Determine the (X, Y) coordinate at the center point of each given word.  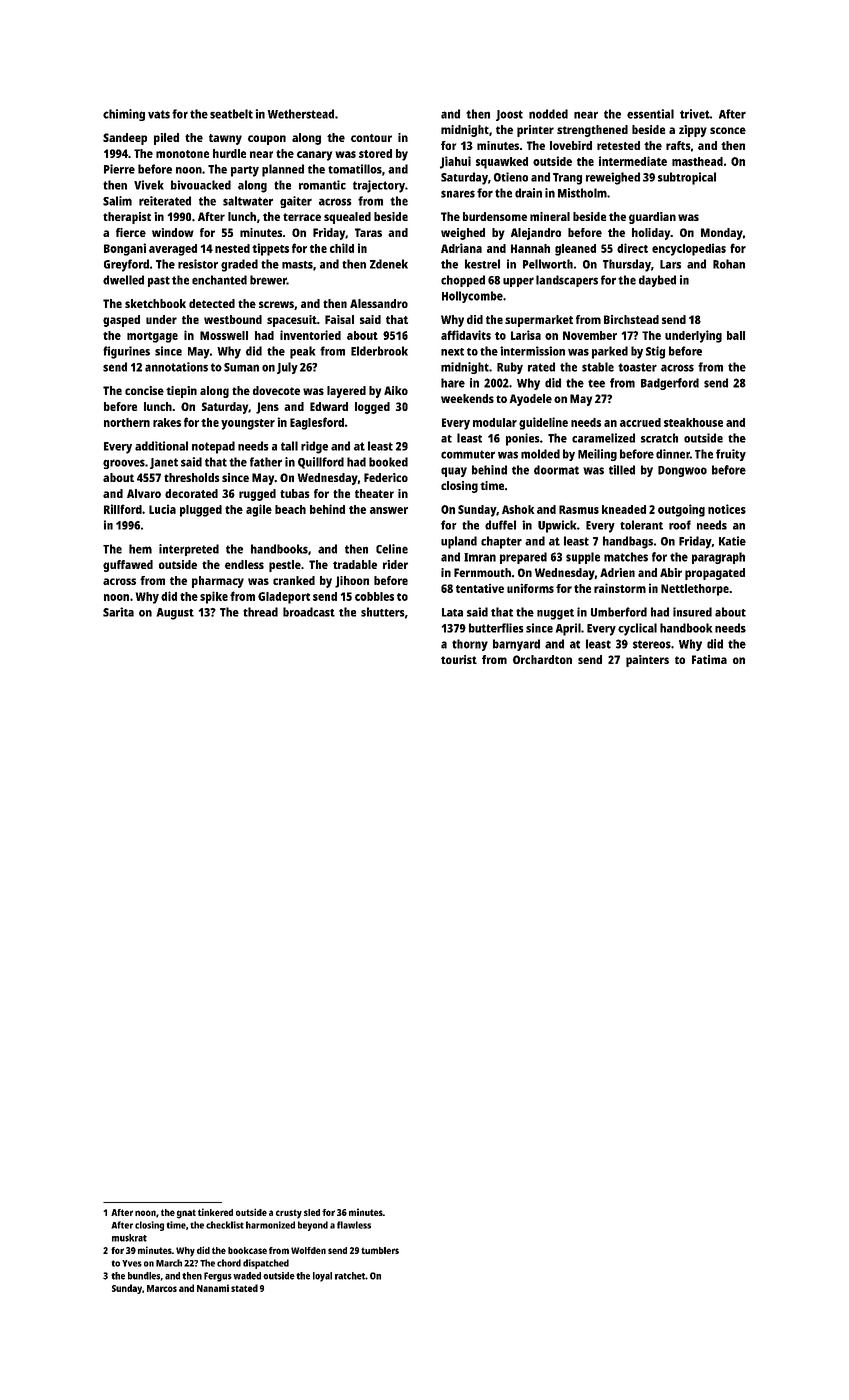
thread (260, 612)
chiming (124, 115)
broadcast (309, 612)
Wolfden (308, 1250)
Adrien (617, 572)
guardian (652, 218)
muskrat (129, 1238)
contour (371, 138)
